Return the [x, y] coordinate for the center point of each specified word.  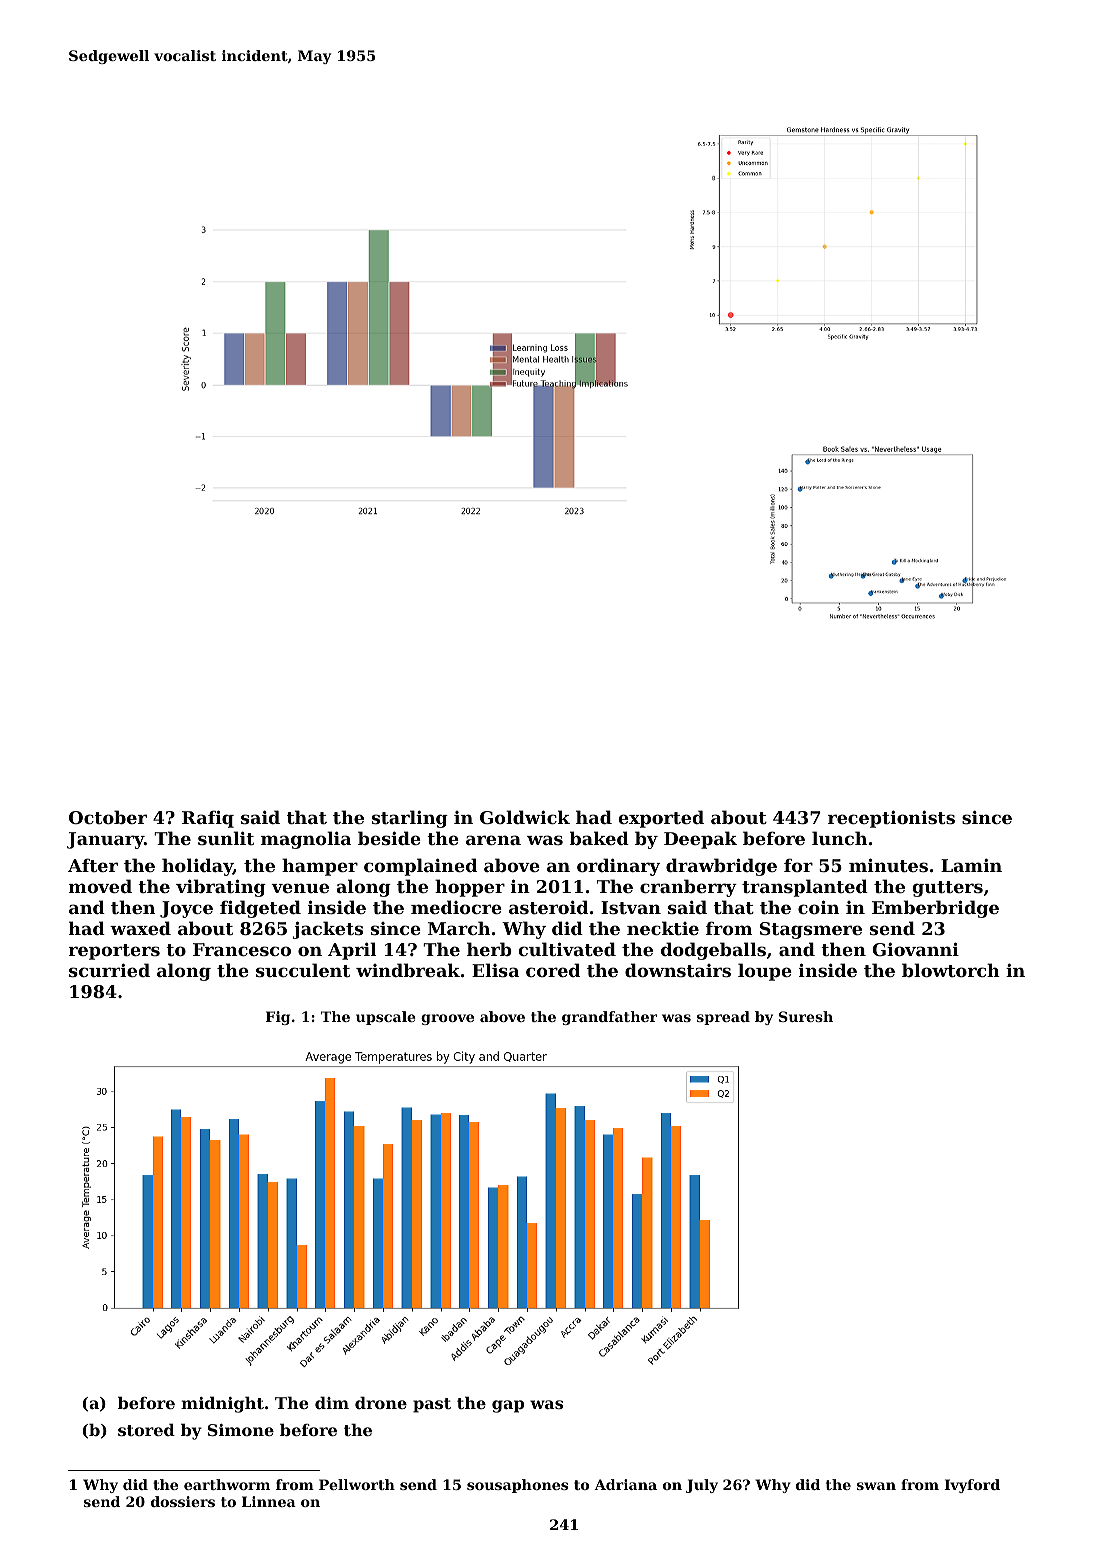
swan [876, 1486]
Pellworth [357, 1484]
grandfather [609, 1018]
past [432, 1405]
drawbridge [721, 867]
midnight [222, 1404]
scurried [109, 970]
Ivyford [972, 1486]
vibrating [221, 888]
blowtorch [951, 970]
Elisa [495, 970]
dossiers [183, 1501]
